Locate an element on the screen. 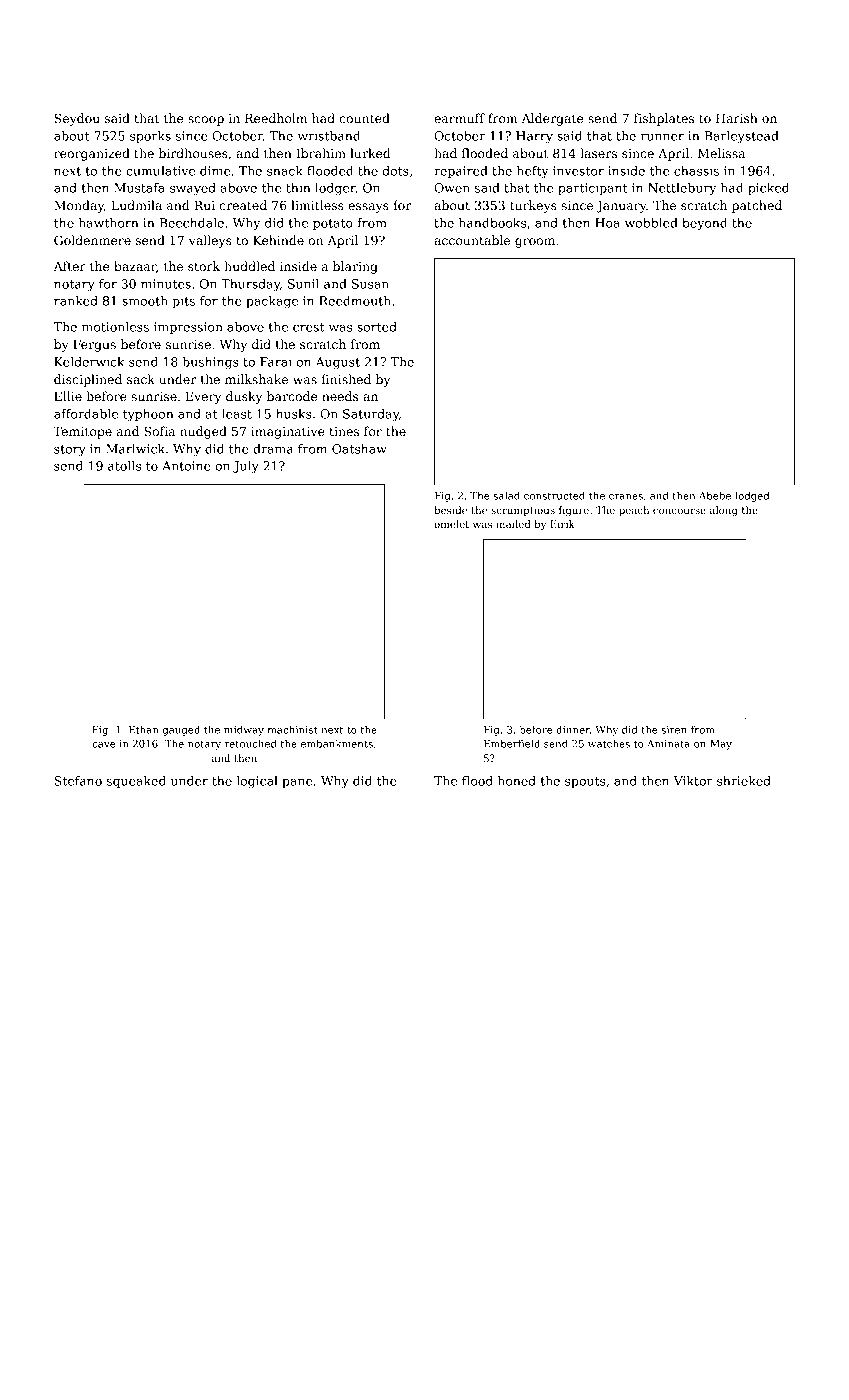 This screenshot has width=849, height=1400. Seydou is located at coordinates (77, 119).
